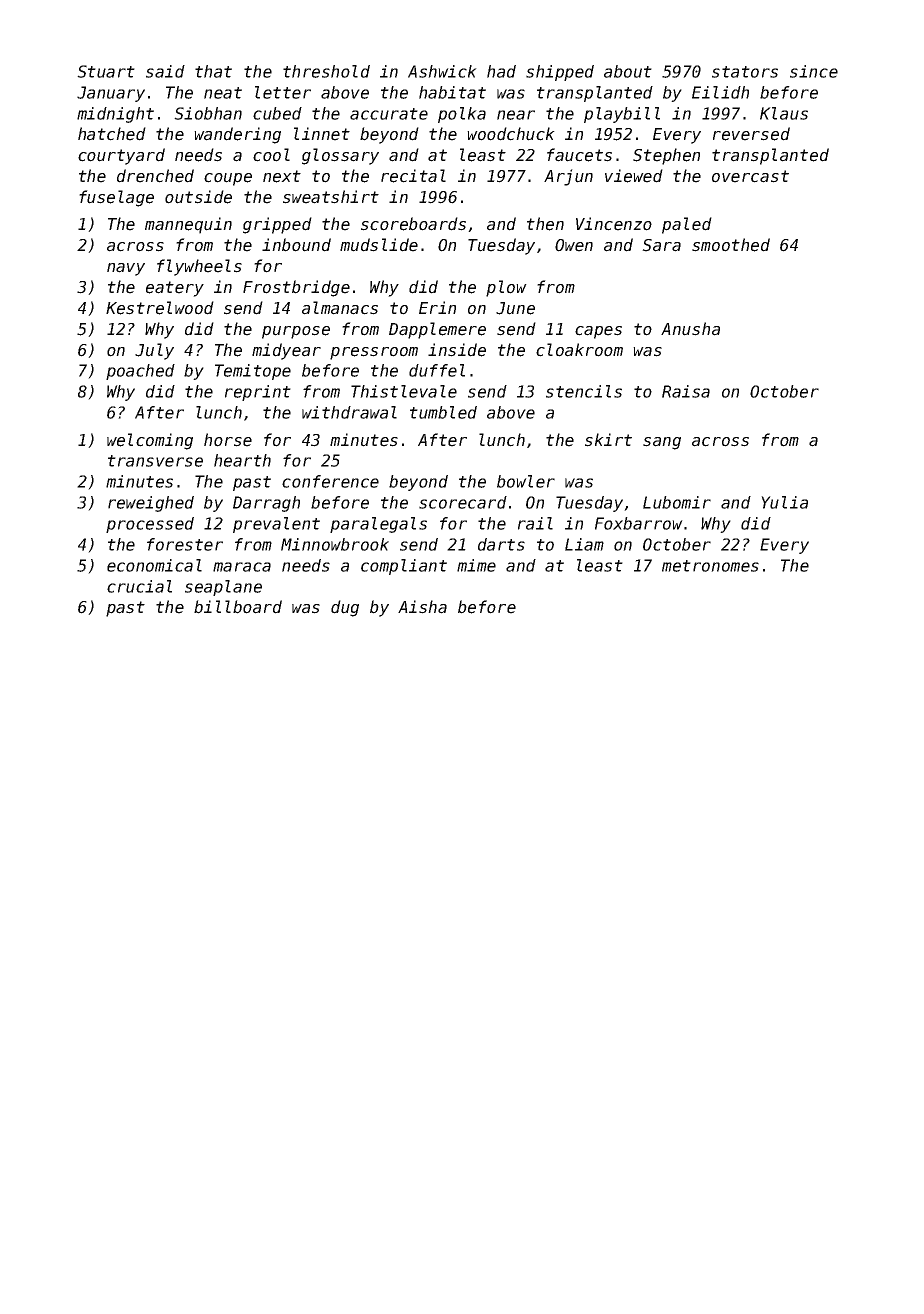  Describe the element at coordinates (422, 607) in the document. I see `Aisha` at that location.
